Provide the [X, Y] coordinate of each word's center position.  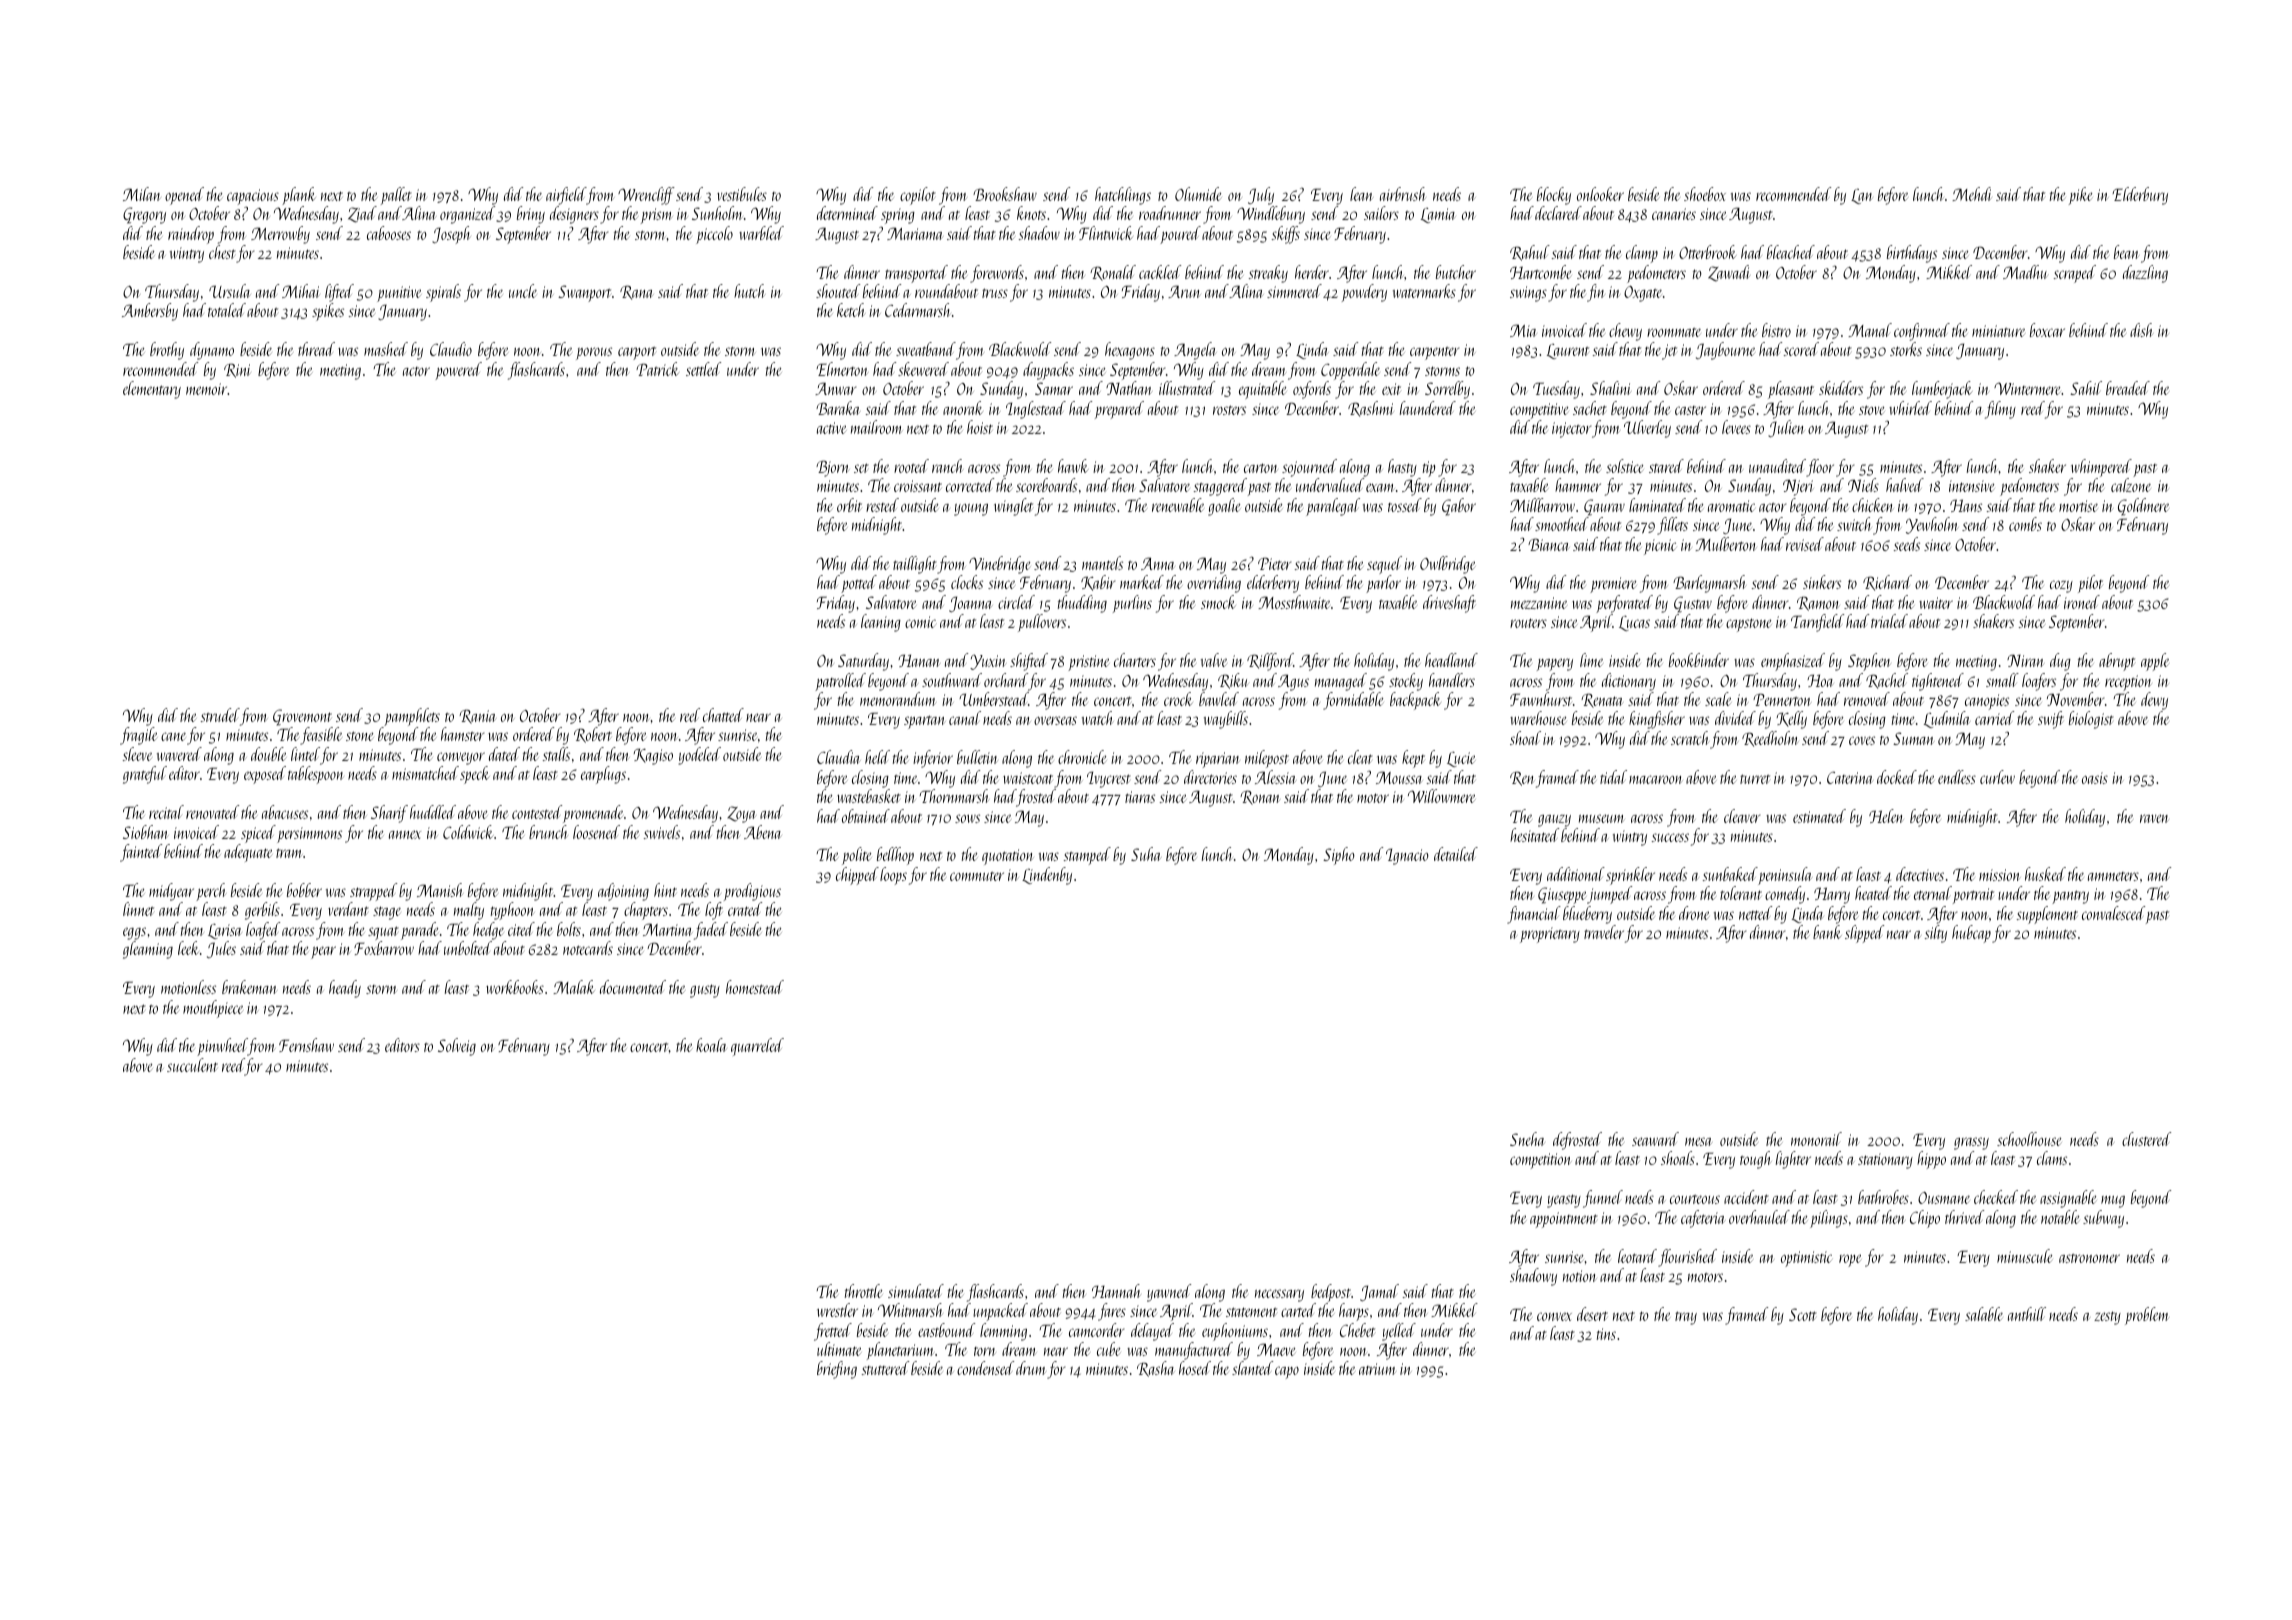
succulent [192, 1065]
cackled [1160, 272]
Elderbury [2140, 196]
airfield [566, 196]
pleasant [1791, 390]
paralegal [1333, 507]
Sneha [1527, 1139]
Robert [593, 735]
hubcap [1971, 934]
